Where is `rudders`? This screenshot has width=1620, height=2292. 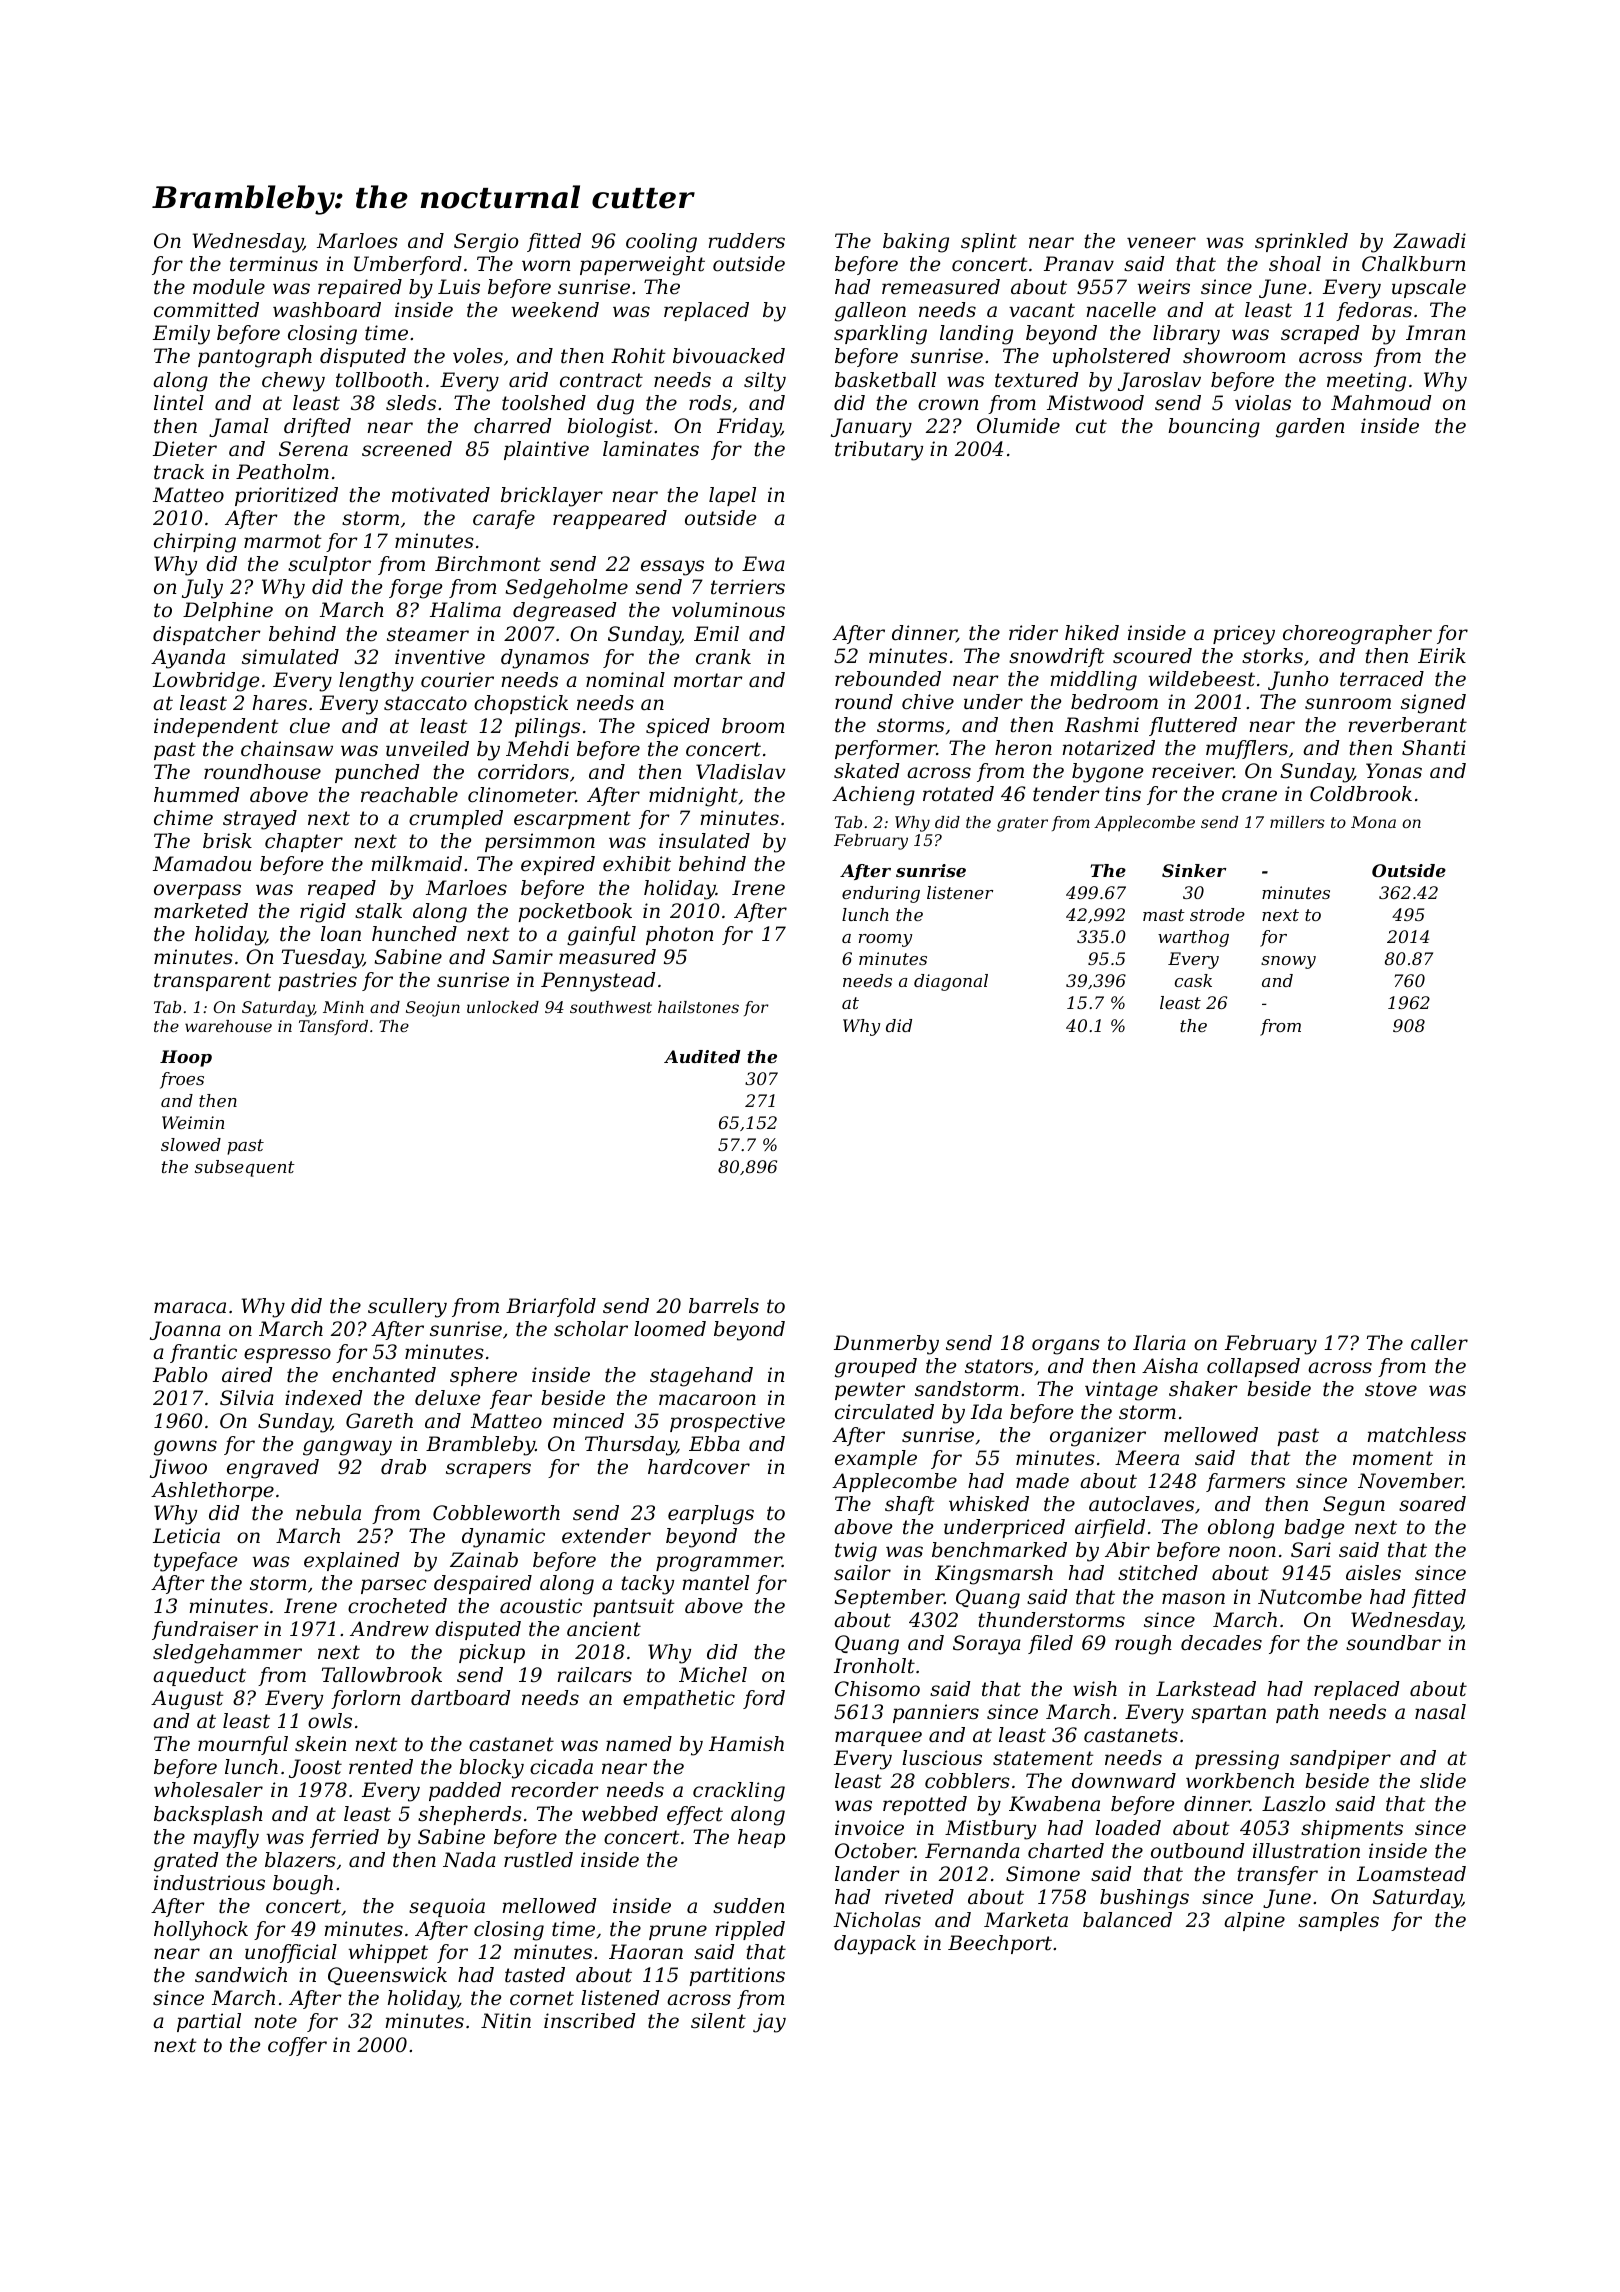
rudders is located at coordinates (746, 241).
